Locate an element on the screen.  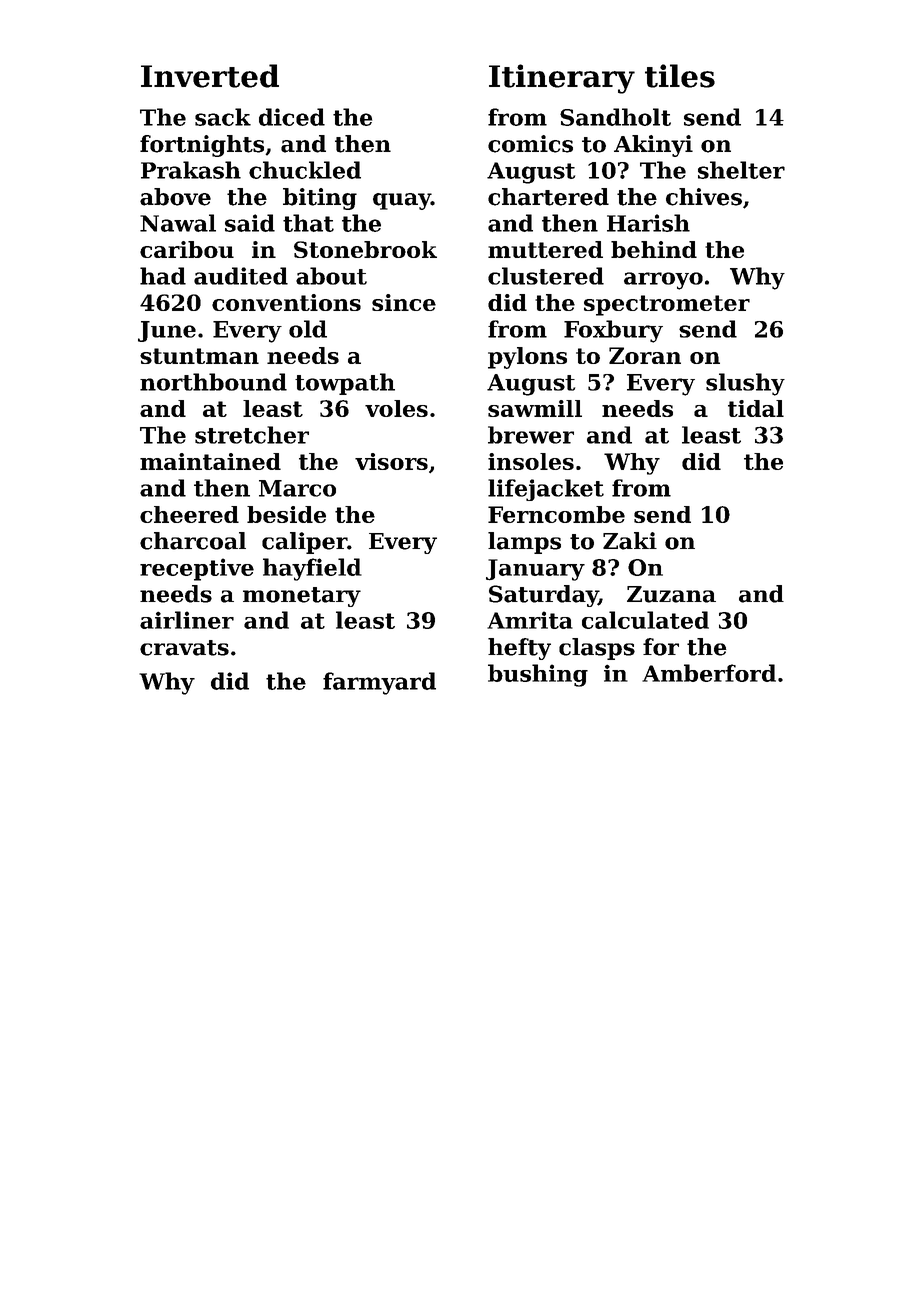
Itinerary is located at coordinates (562, 79).
